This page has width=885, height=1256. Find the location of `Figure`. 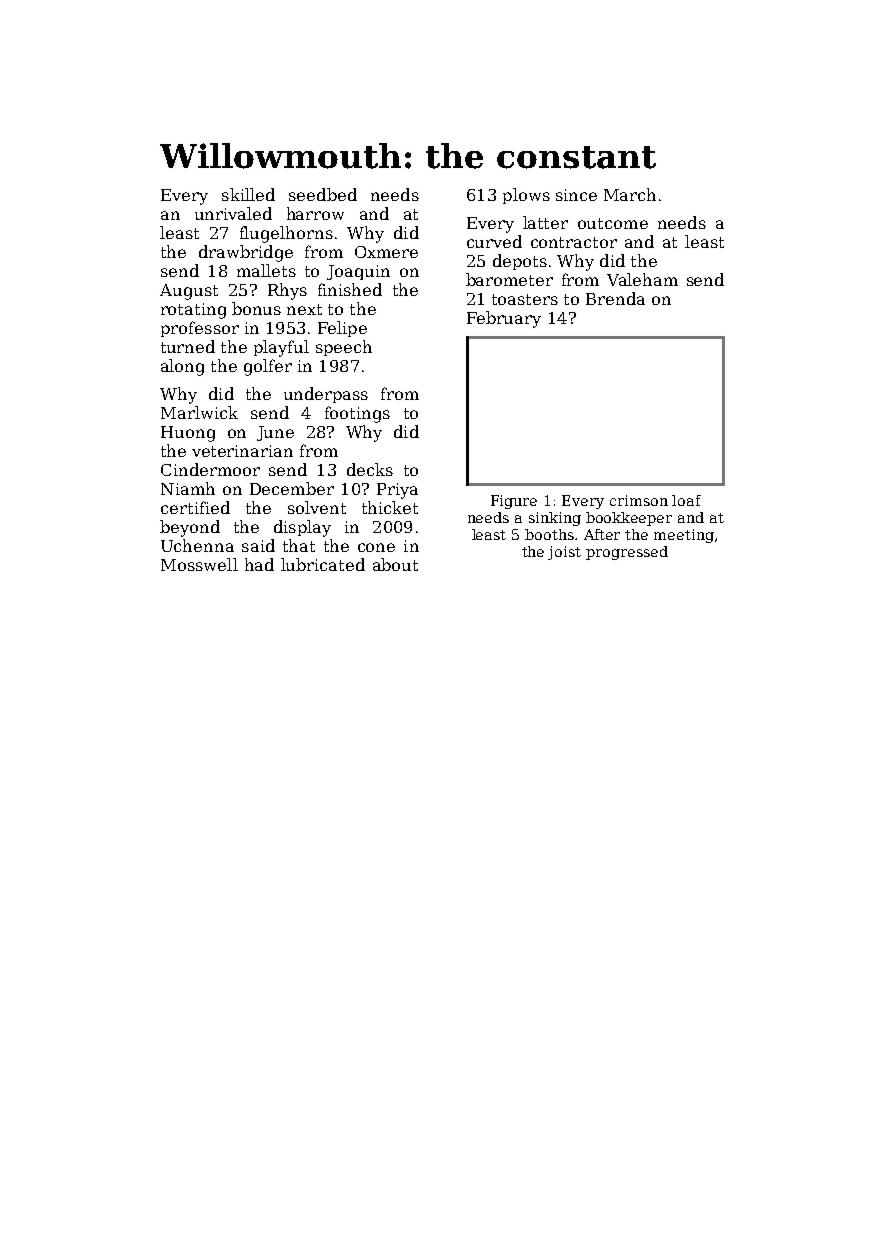

Figure is located at coordinates (514, 502).
